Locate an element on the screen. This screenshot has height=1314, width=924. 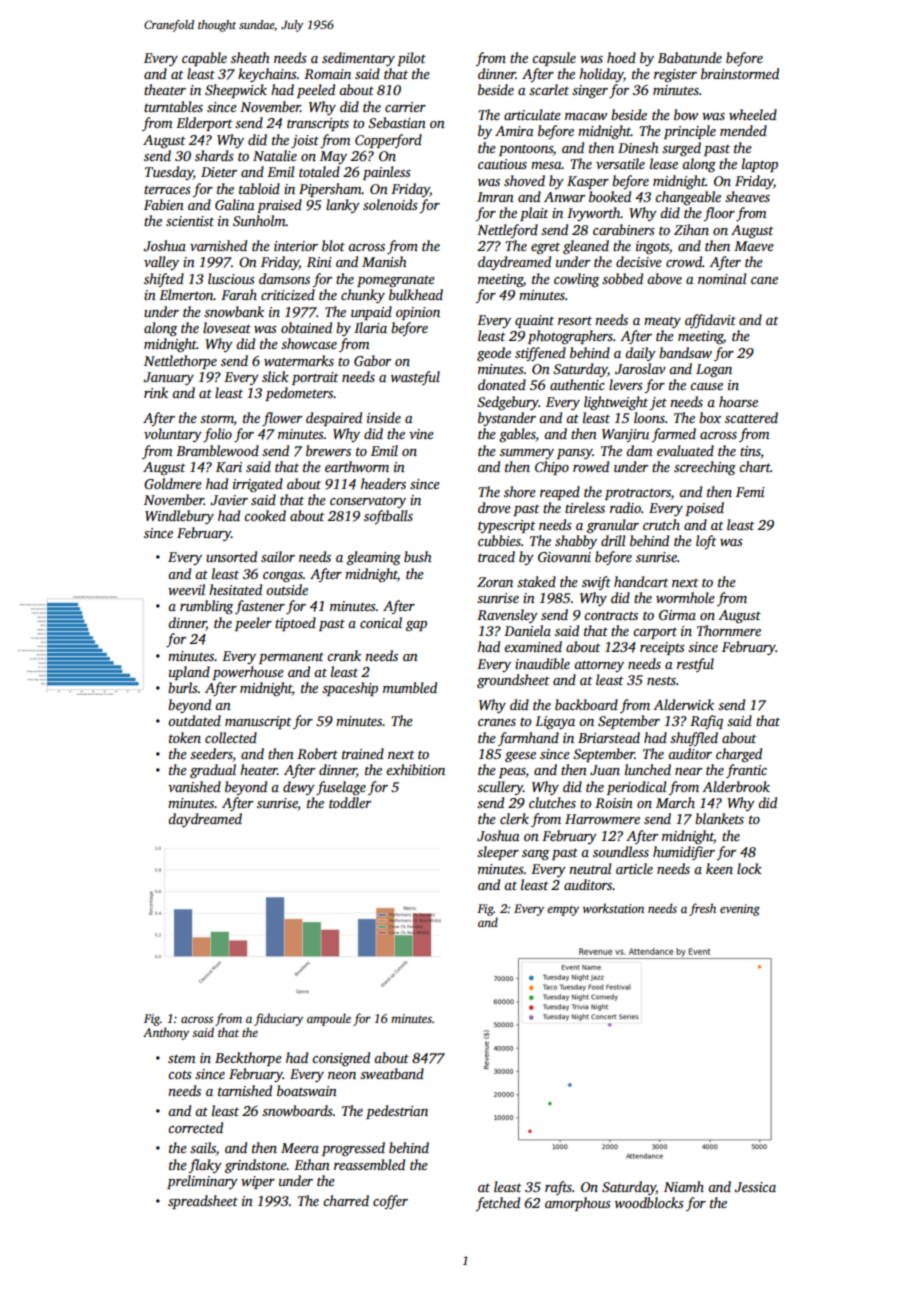
cranes is located at coordinates (497, 722).
